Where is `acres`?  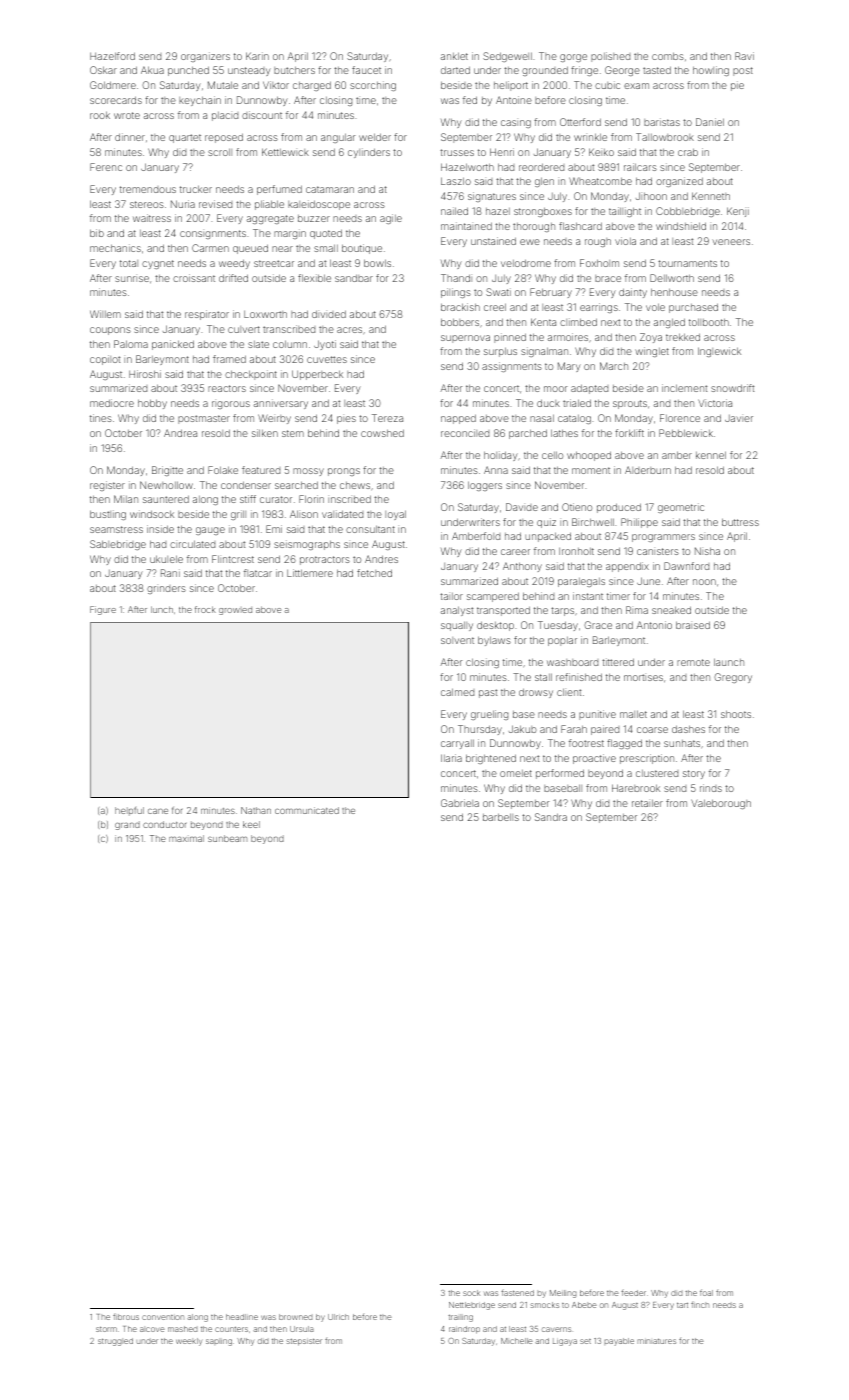 acres is located at coordinates (349, 330).
